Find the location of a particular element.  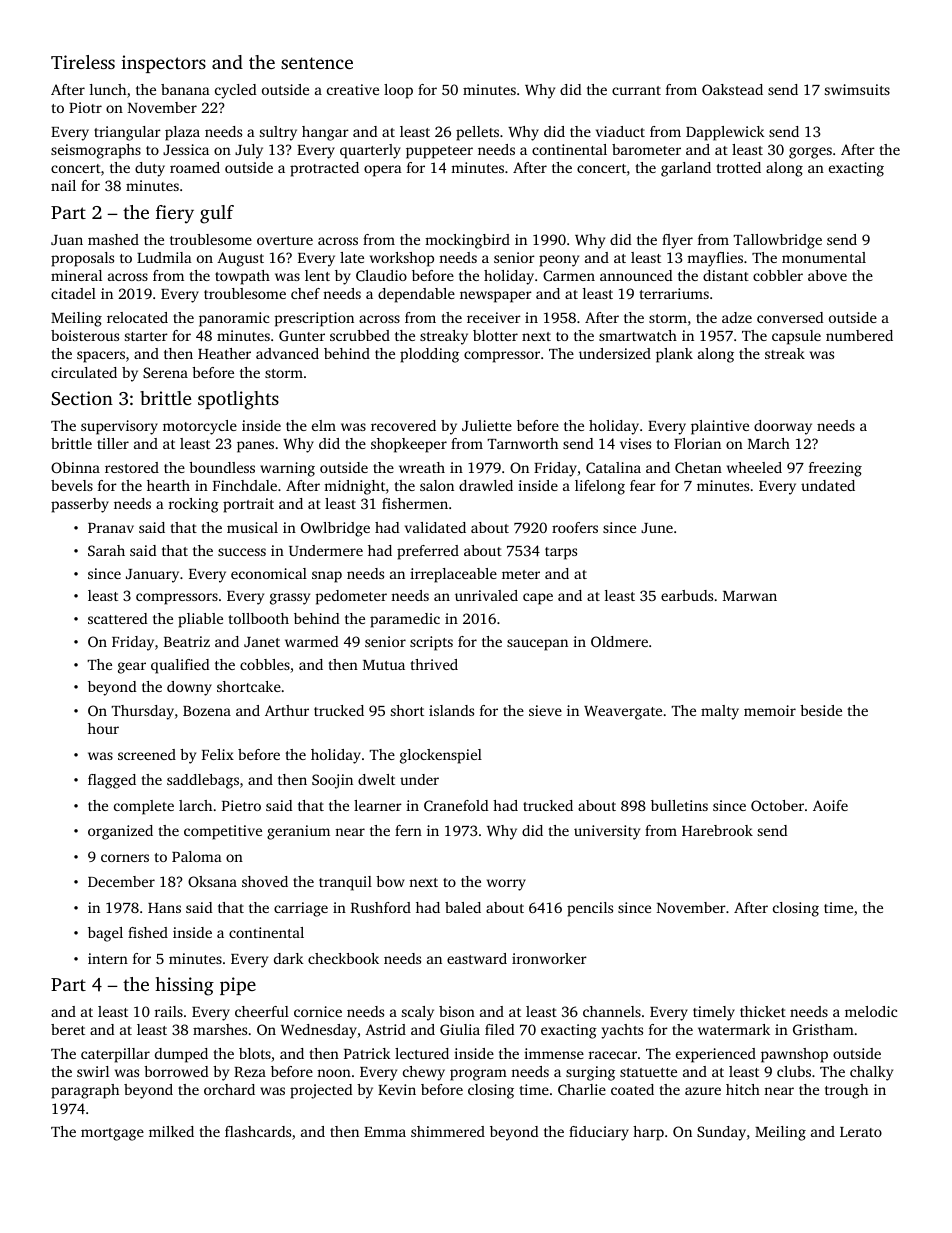

saucepan is located at coordinates (537, 645).
